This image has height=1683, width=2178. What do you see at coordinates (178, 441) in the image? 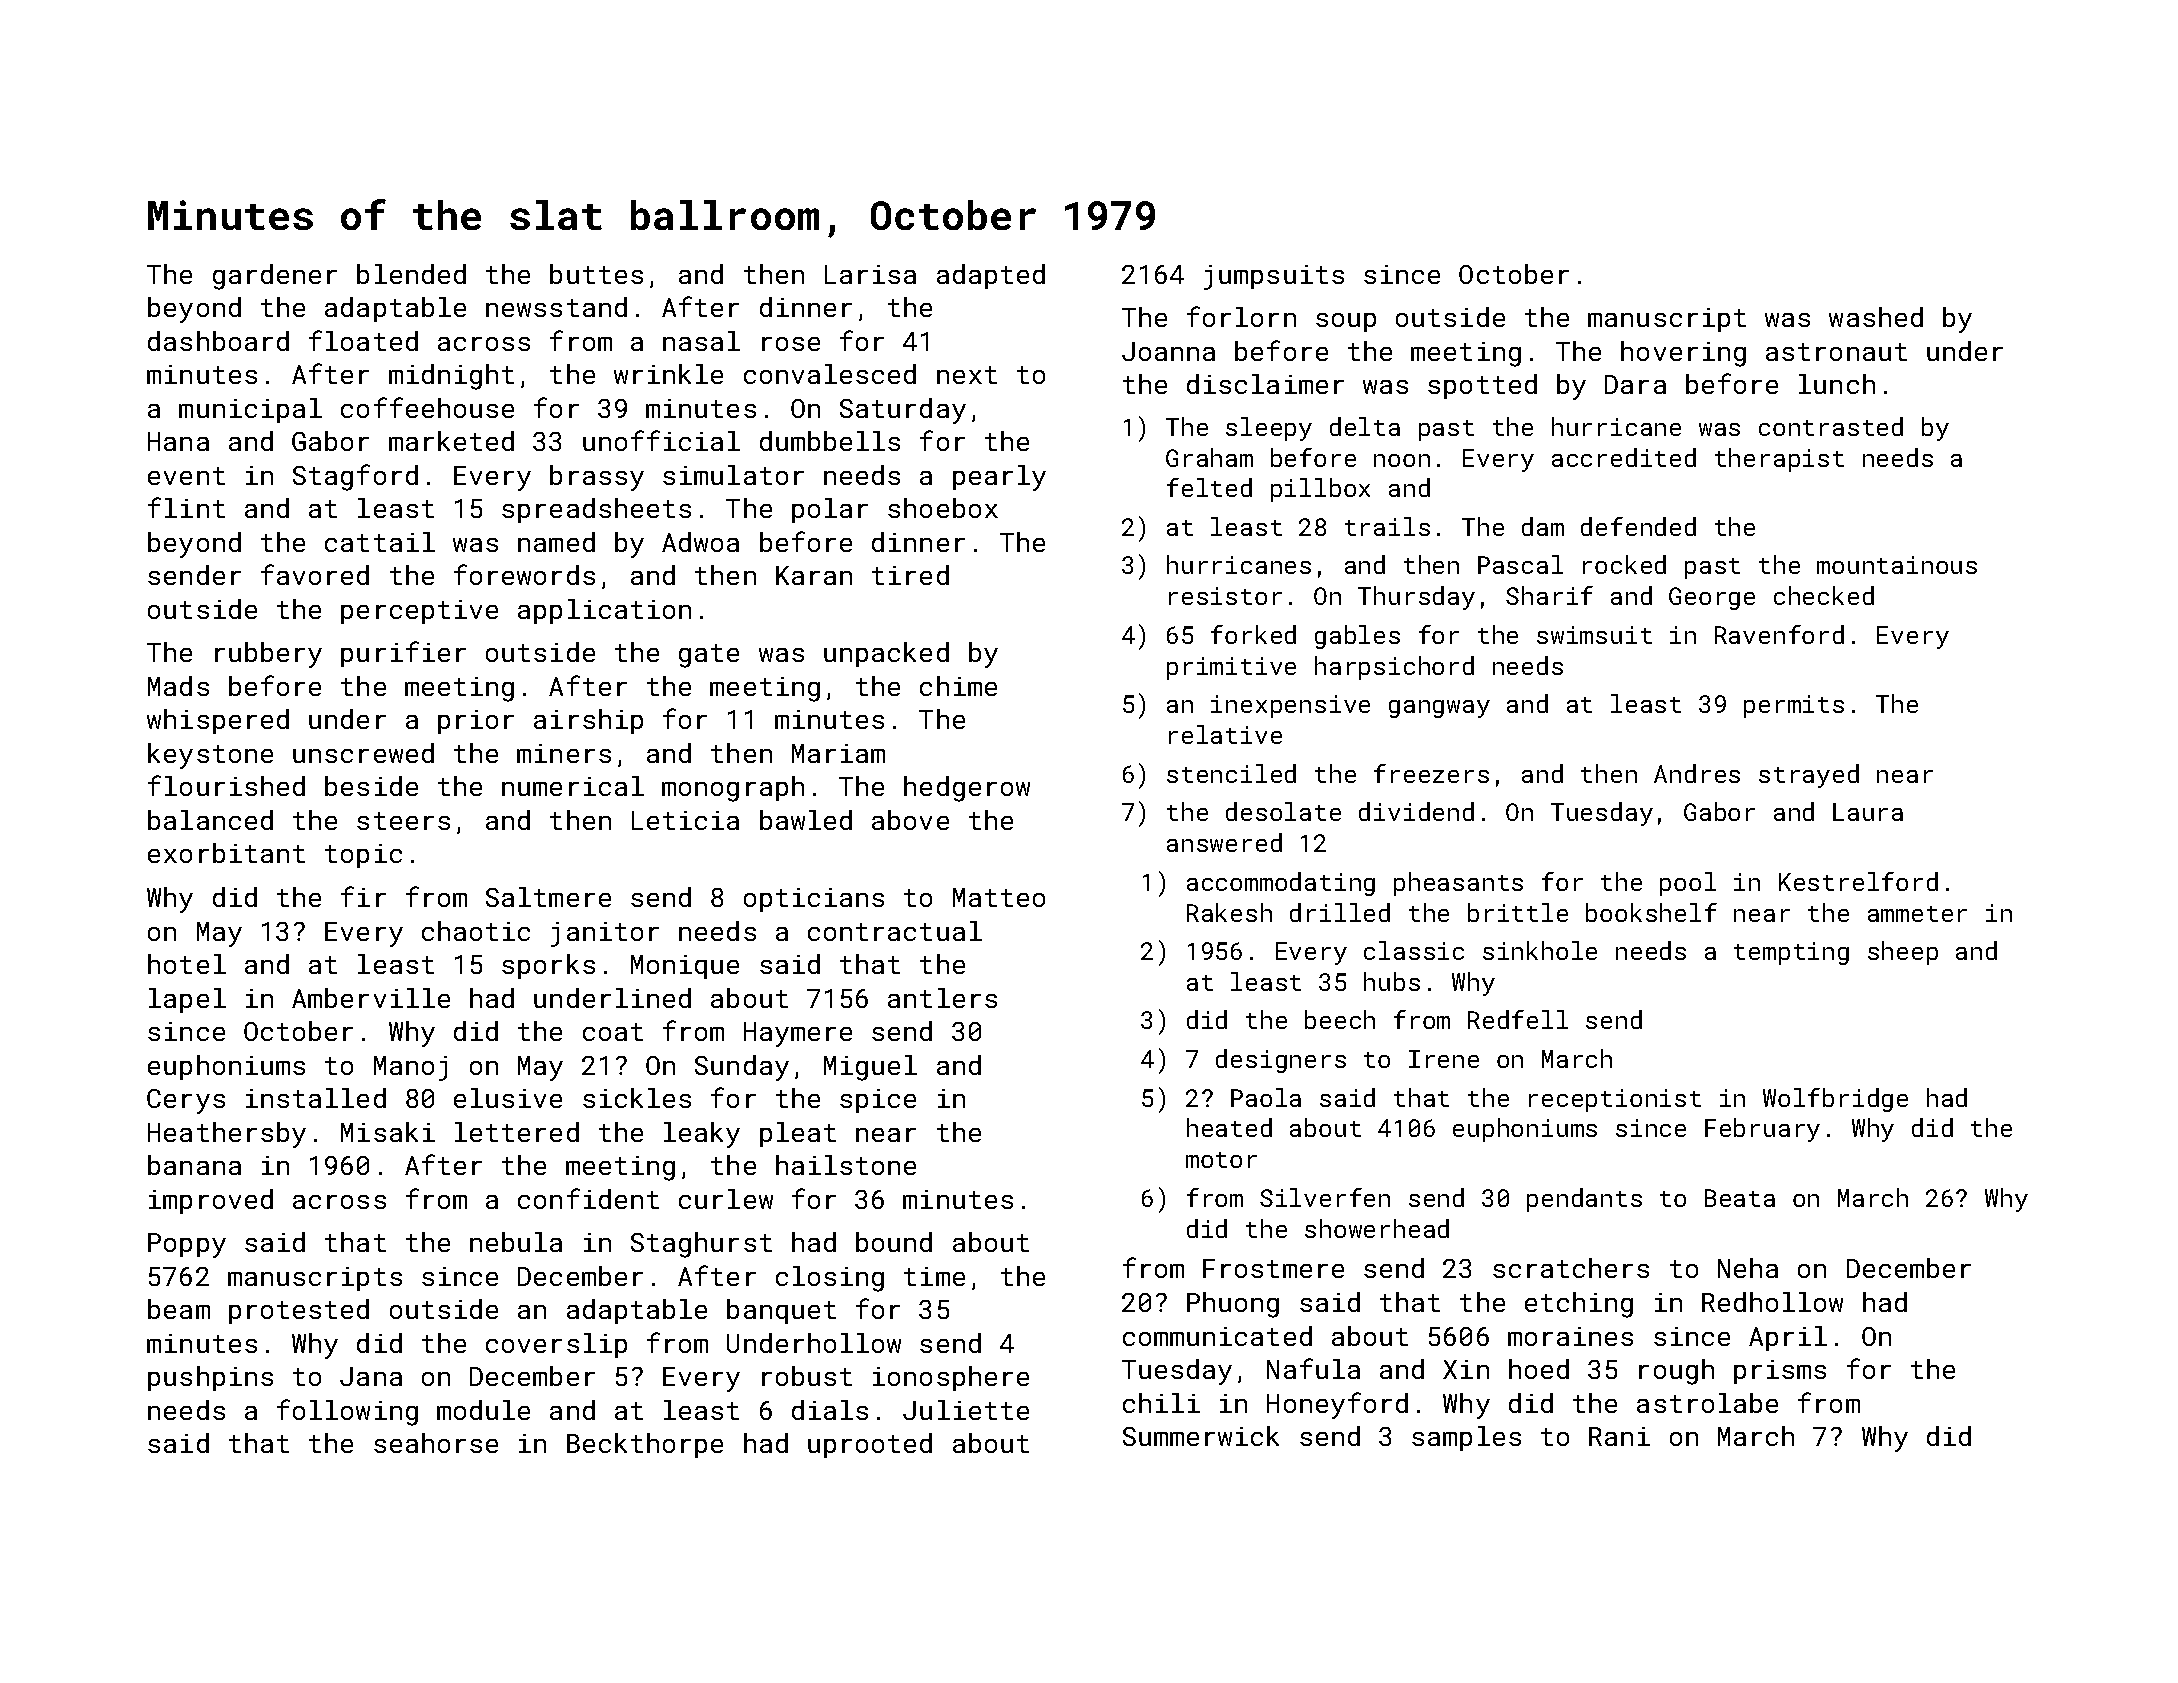
I see `Hana` at bounding box center [178, 441].
